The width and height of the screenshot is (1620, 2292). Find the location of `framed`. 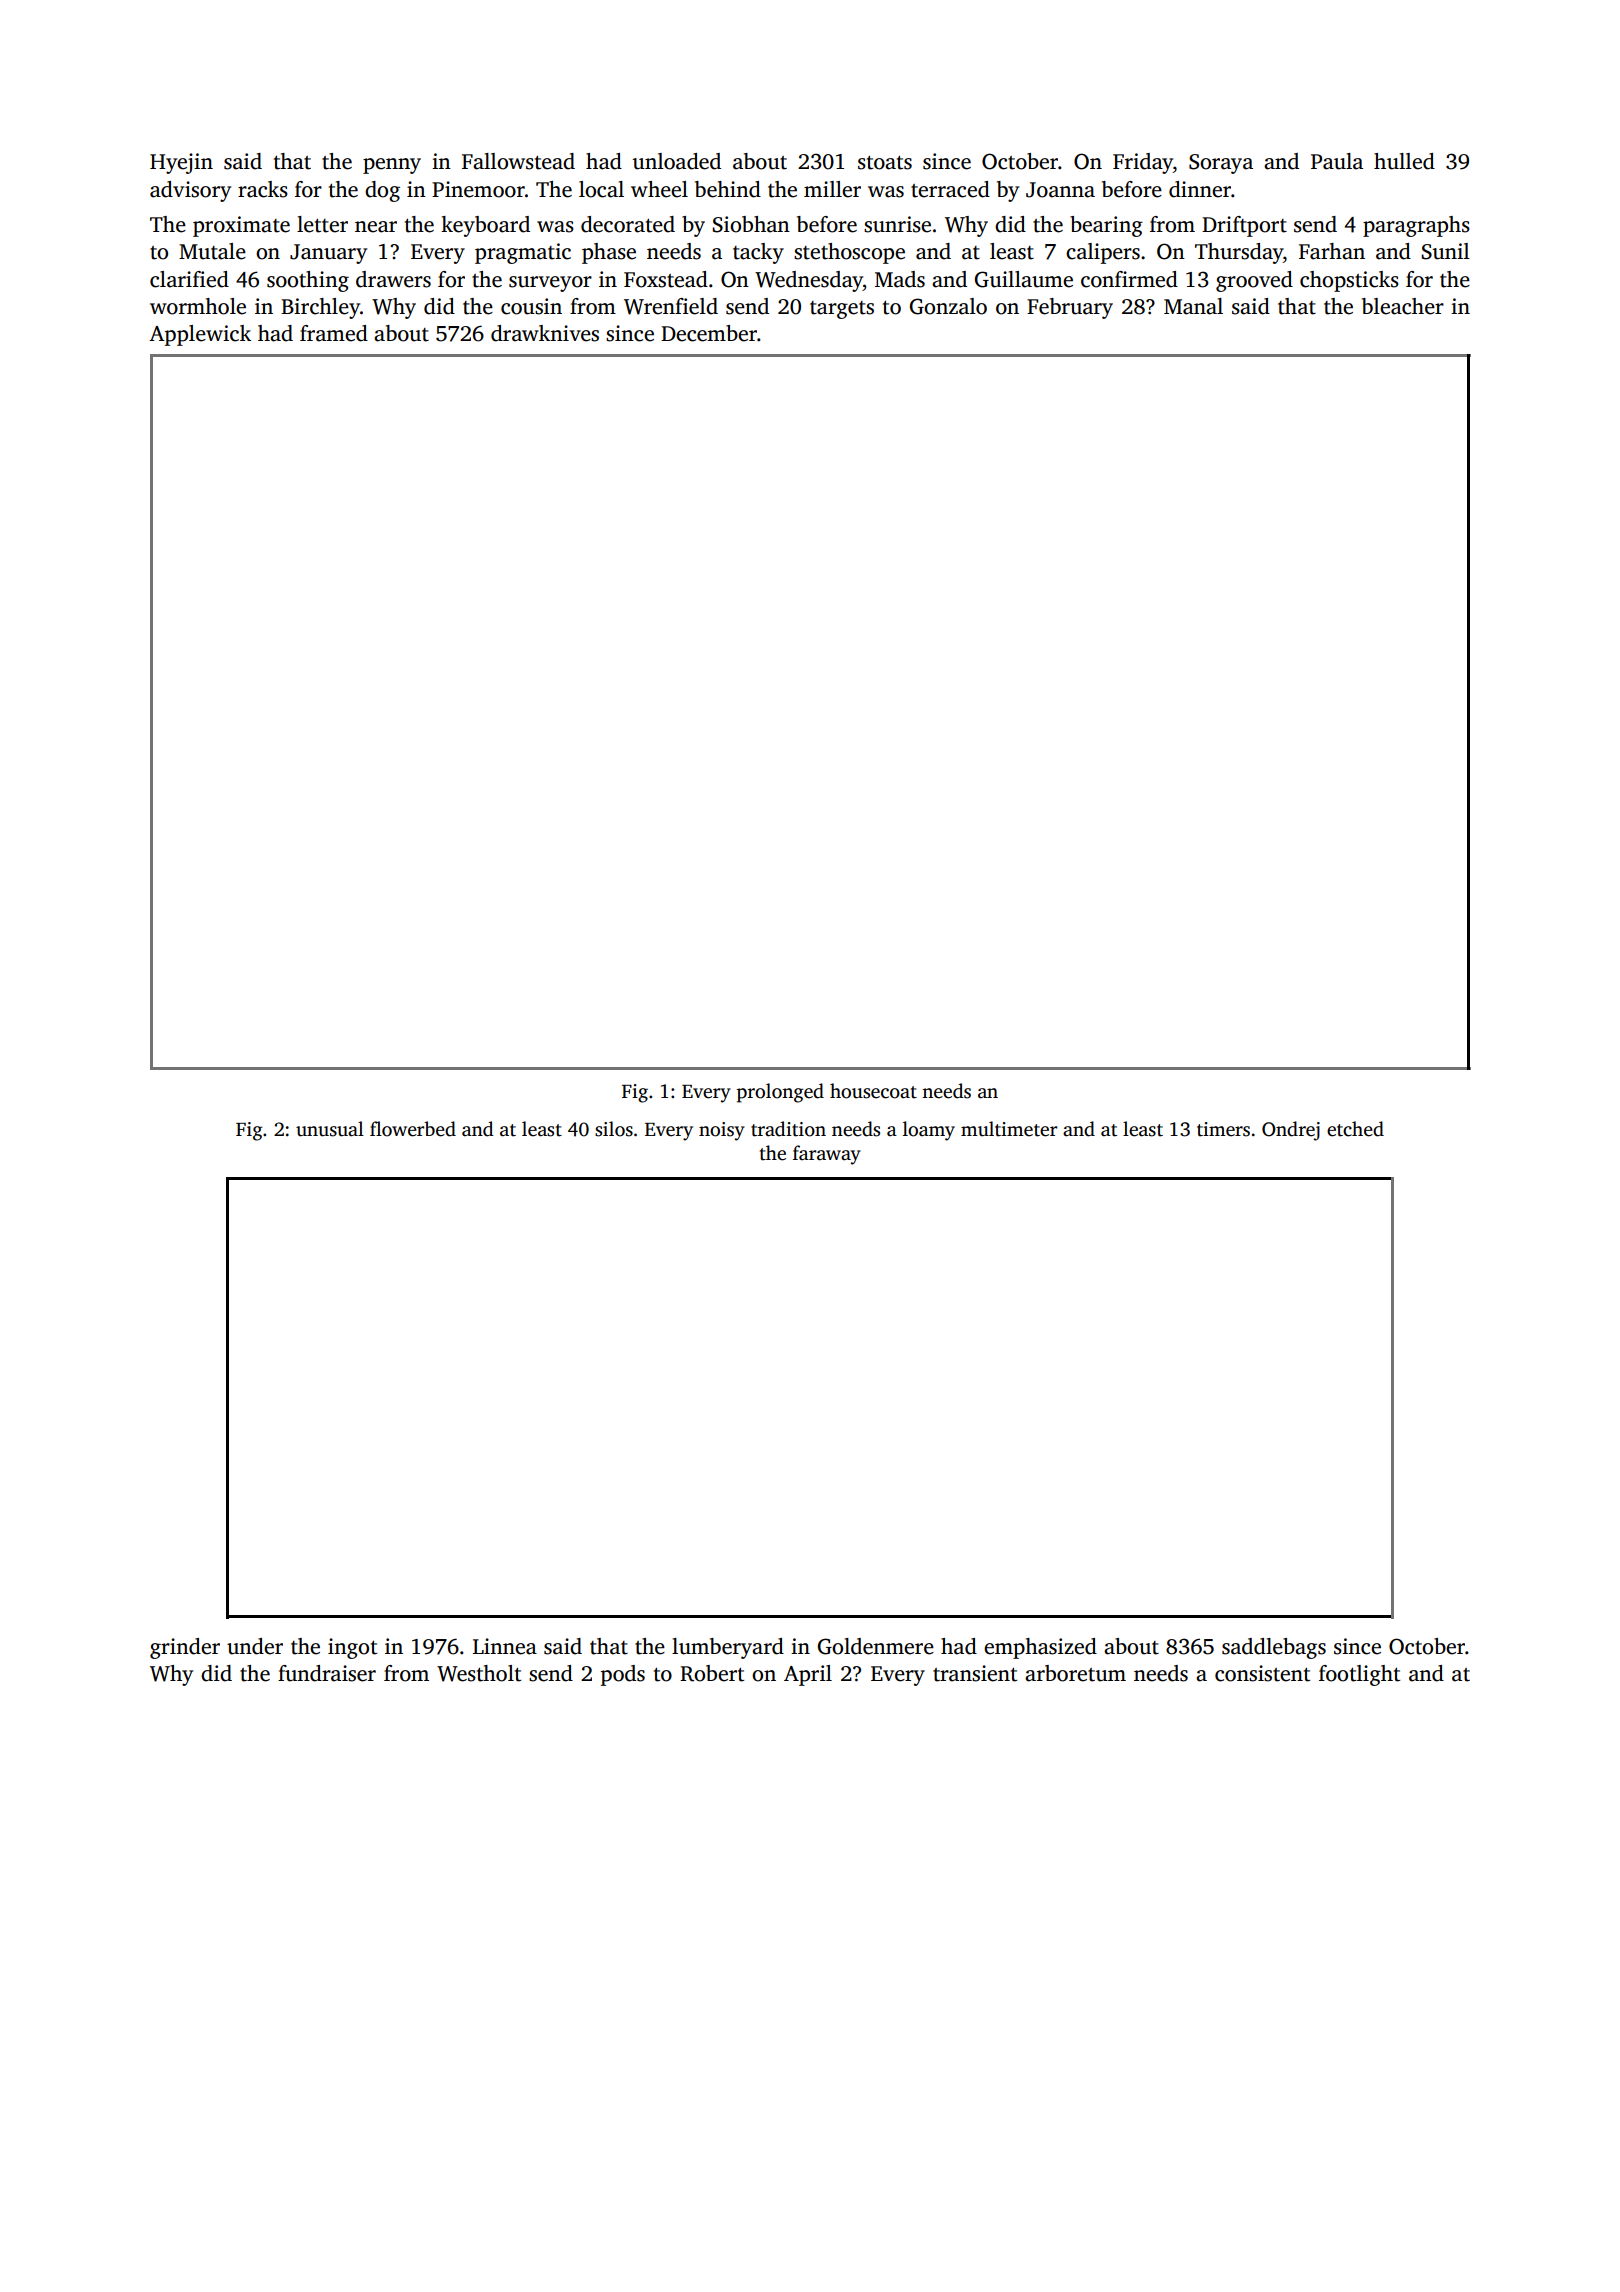

framed is located at coordinates (334, 333).
